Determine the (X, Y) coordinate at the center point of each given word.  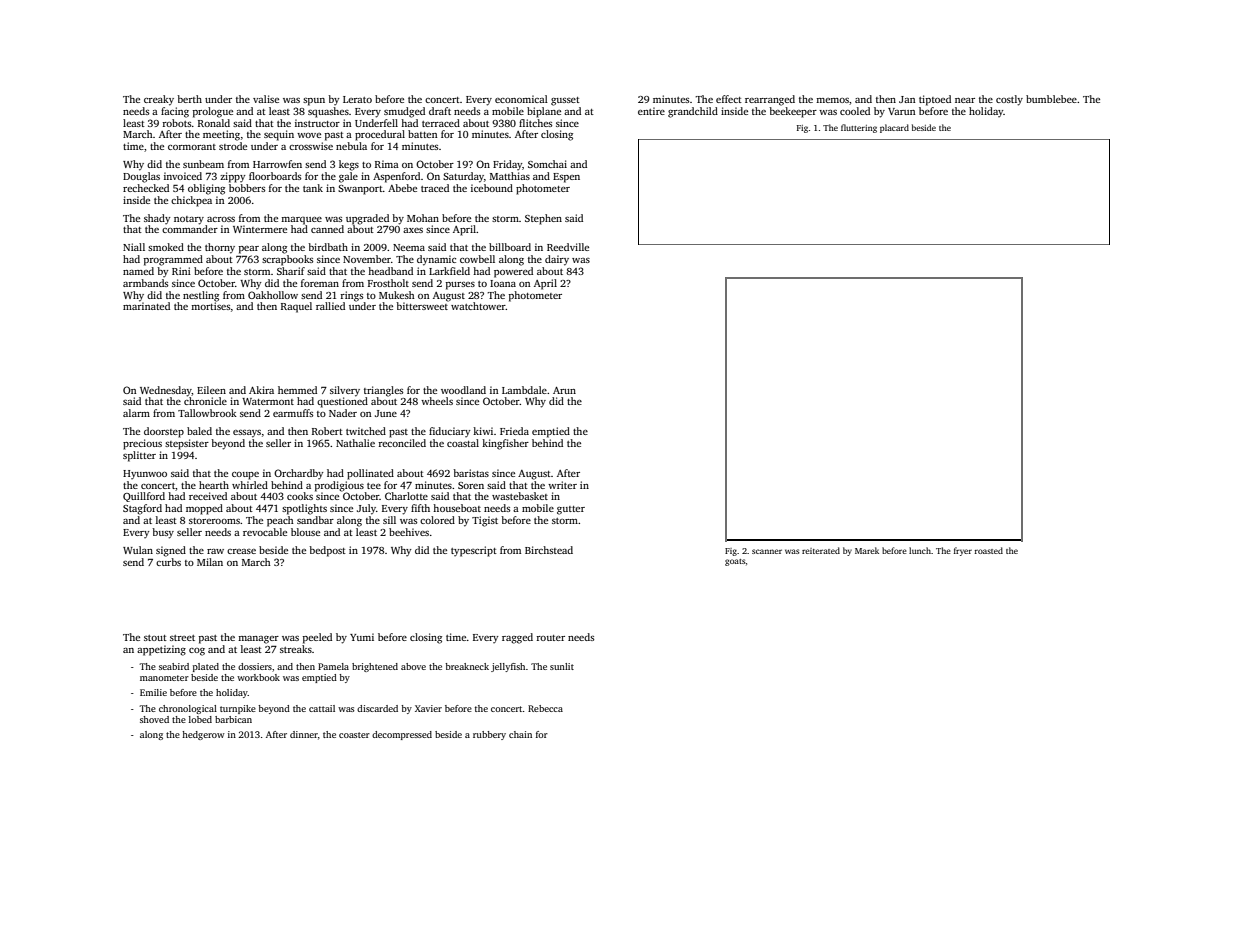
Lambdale (524, 390)
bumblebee (1051, 99)
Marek (867, 550)
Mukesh (397, 295)
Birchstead (549, 550)
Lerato (357, 99)
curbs (168, 562)
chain (520, 734)
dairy (557, 260)
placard (894, 128)
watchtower (478, 306)
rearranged (770, 100)
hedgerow (203, 735)
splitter (139, 456)
